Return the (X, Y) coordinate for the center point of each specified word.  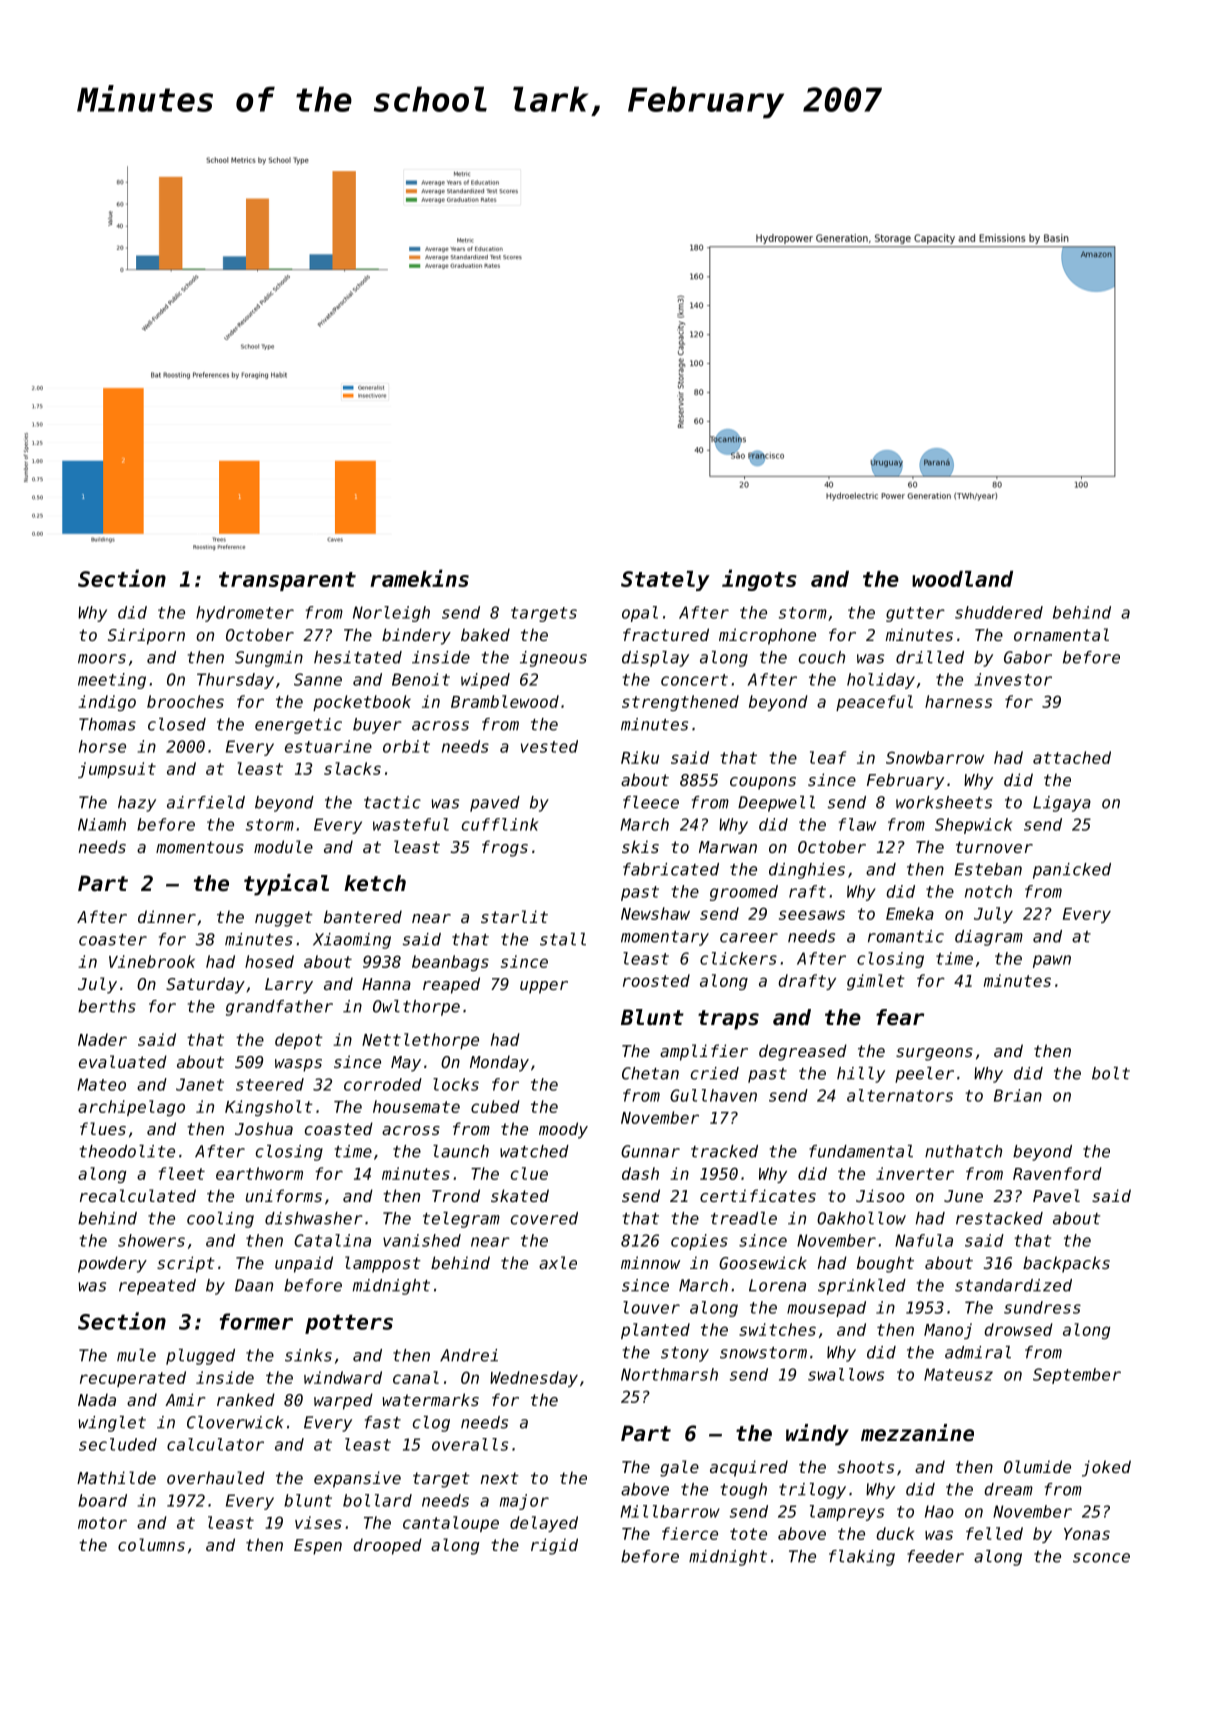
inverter (915, 1173)
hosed (269, 961)
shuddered (999, 612)
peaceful (874, 703)
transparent (287, 581)
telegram (461, 1220)
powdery (112, 1264)
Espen (318, 1547)
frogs (505, 848)
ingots (759, 580)
